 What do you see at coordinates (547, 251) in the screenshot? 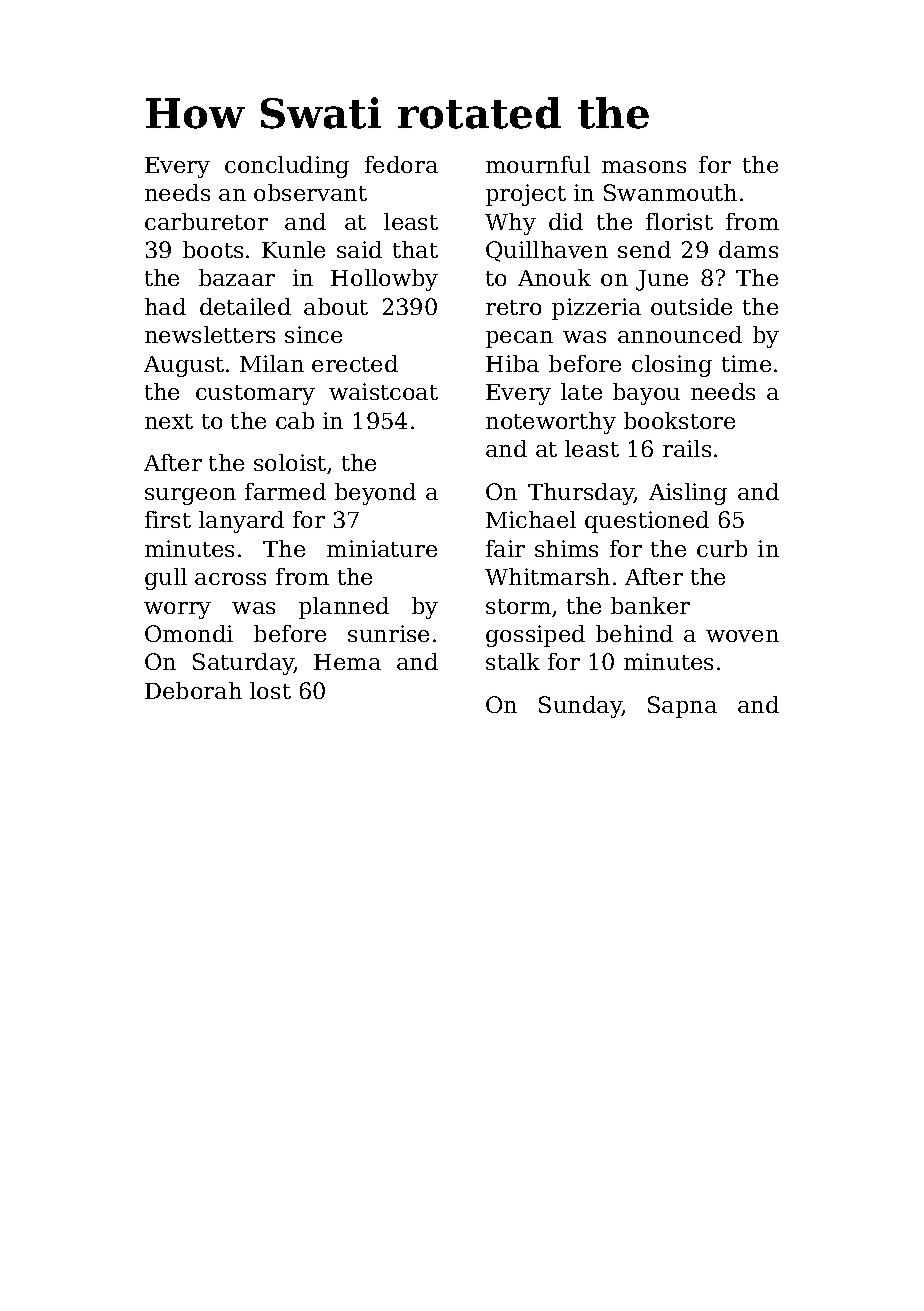
I see `Quillhaven` at bounding box center [547, 251].
